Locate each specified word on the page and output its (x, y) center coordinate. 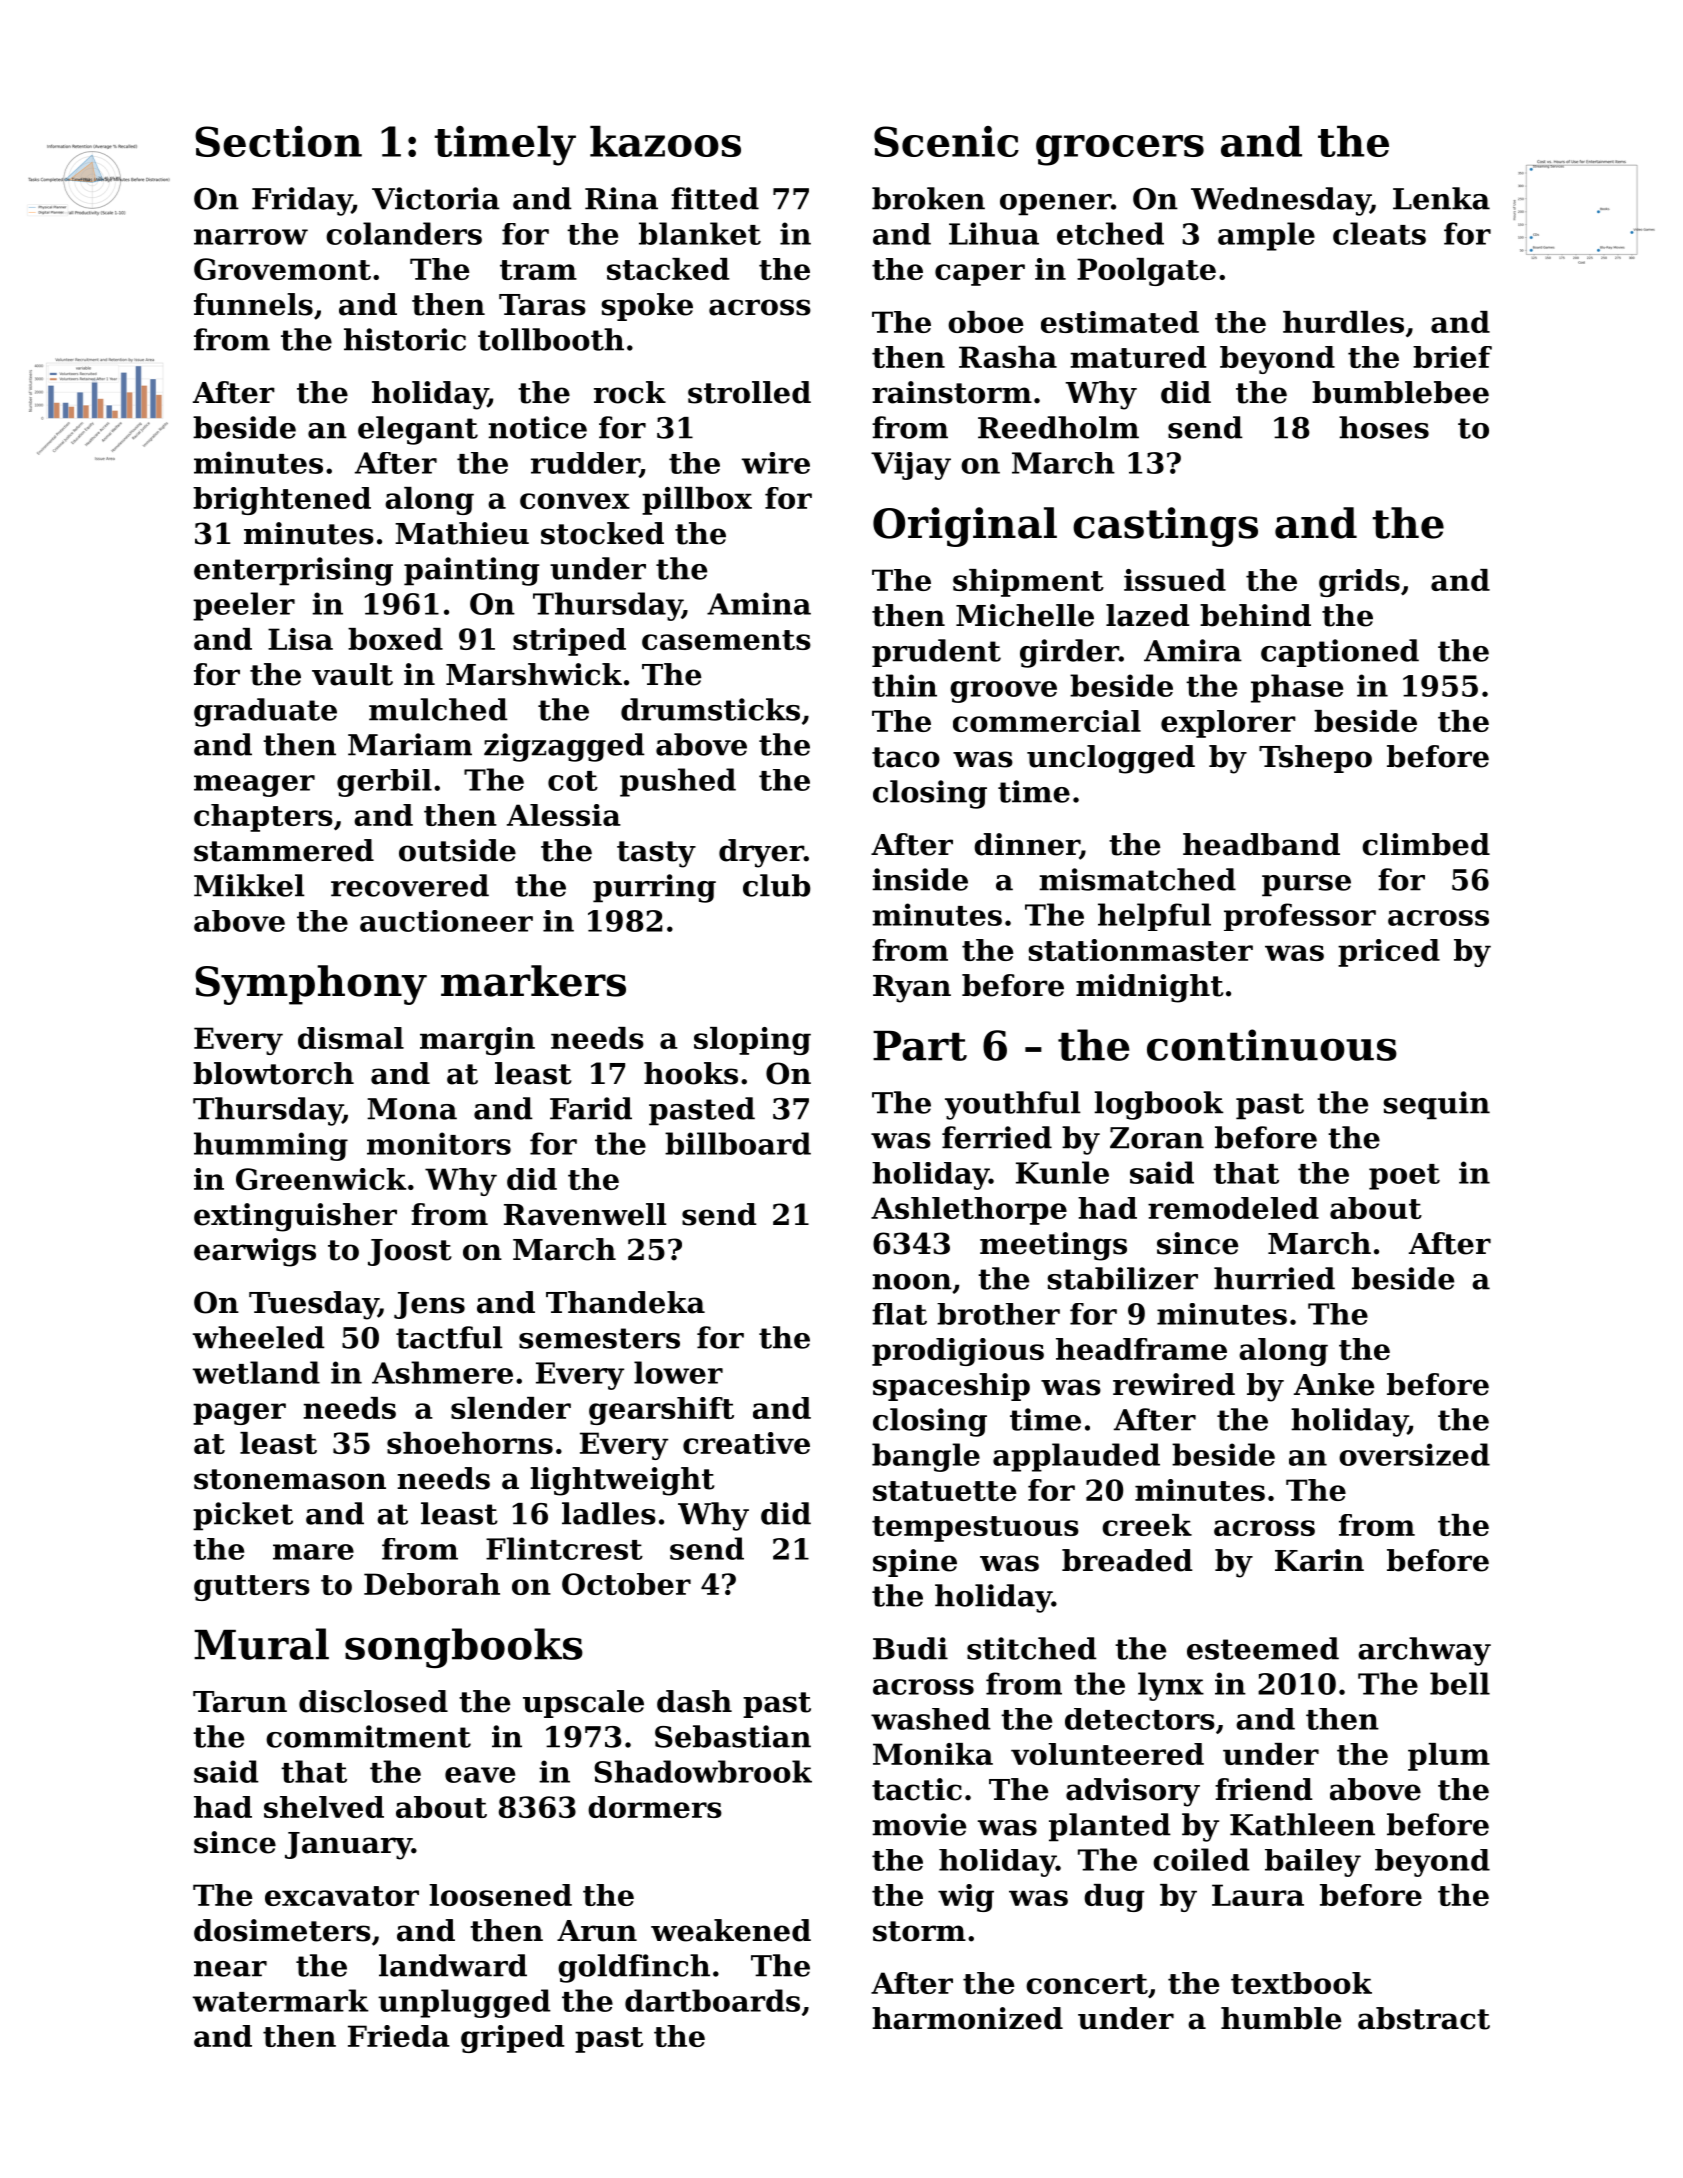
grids (1359, 583)
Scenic (946, 141)
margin (477, 1041)
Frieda (399, 2036)
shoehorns (470, 1443)
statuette (945, 1491)
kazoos (665, 141)
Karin (1319, 1560)
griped (513, 2039)
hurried (1274, 1278)
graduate (265, 712)
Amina (759, 603)
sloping (752, 1041)
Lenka (1441, 198)
